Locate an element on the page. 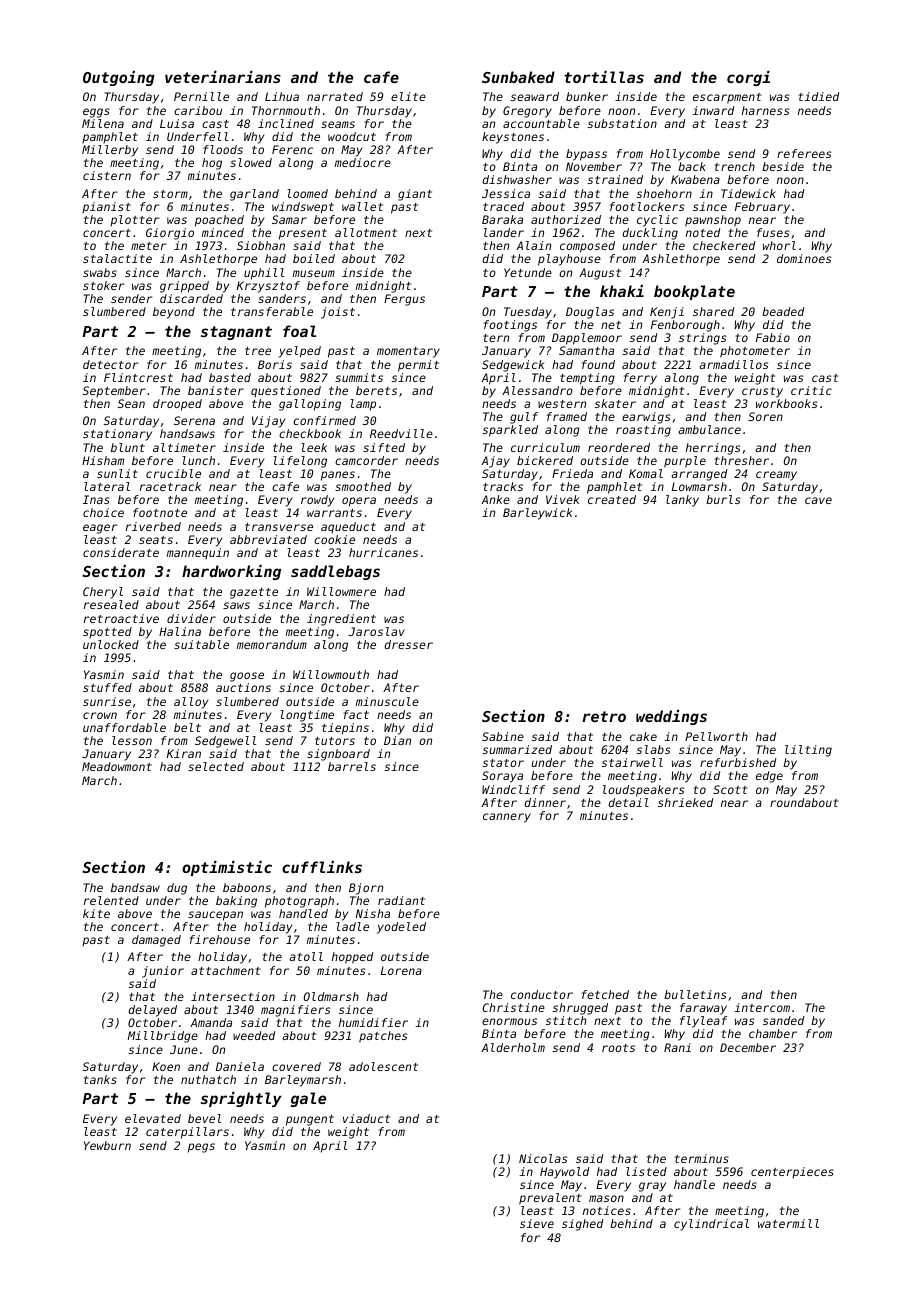  corgi is located at coordinates (748, 78).
